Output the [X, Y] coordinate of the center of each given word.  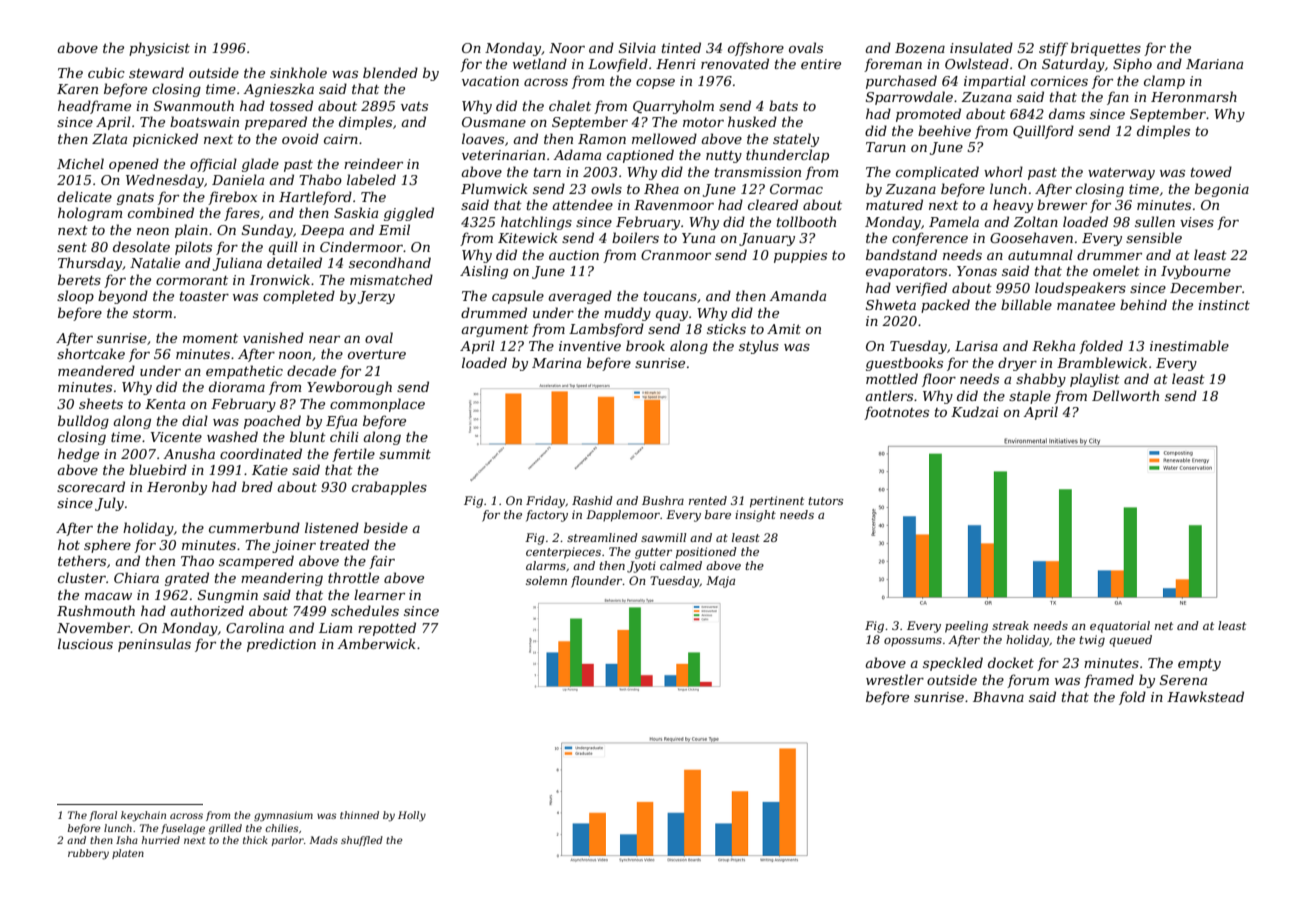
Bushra [663, 500]
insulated [981, 47]
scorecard [91, 486]
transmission [758, 172]
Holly [412, 816]
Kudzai [975, 412]
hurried [161, 840]
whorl [1003, 171]
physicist [159, 49]
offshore [756, 49]
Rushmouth [96, 610]
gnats [135, 199]
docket [1011, 662]
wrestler [895, 679]
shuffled [362, 841]
